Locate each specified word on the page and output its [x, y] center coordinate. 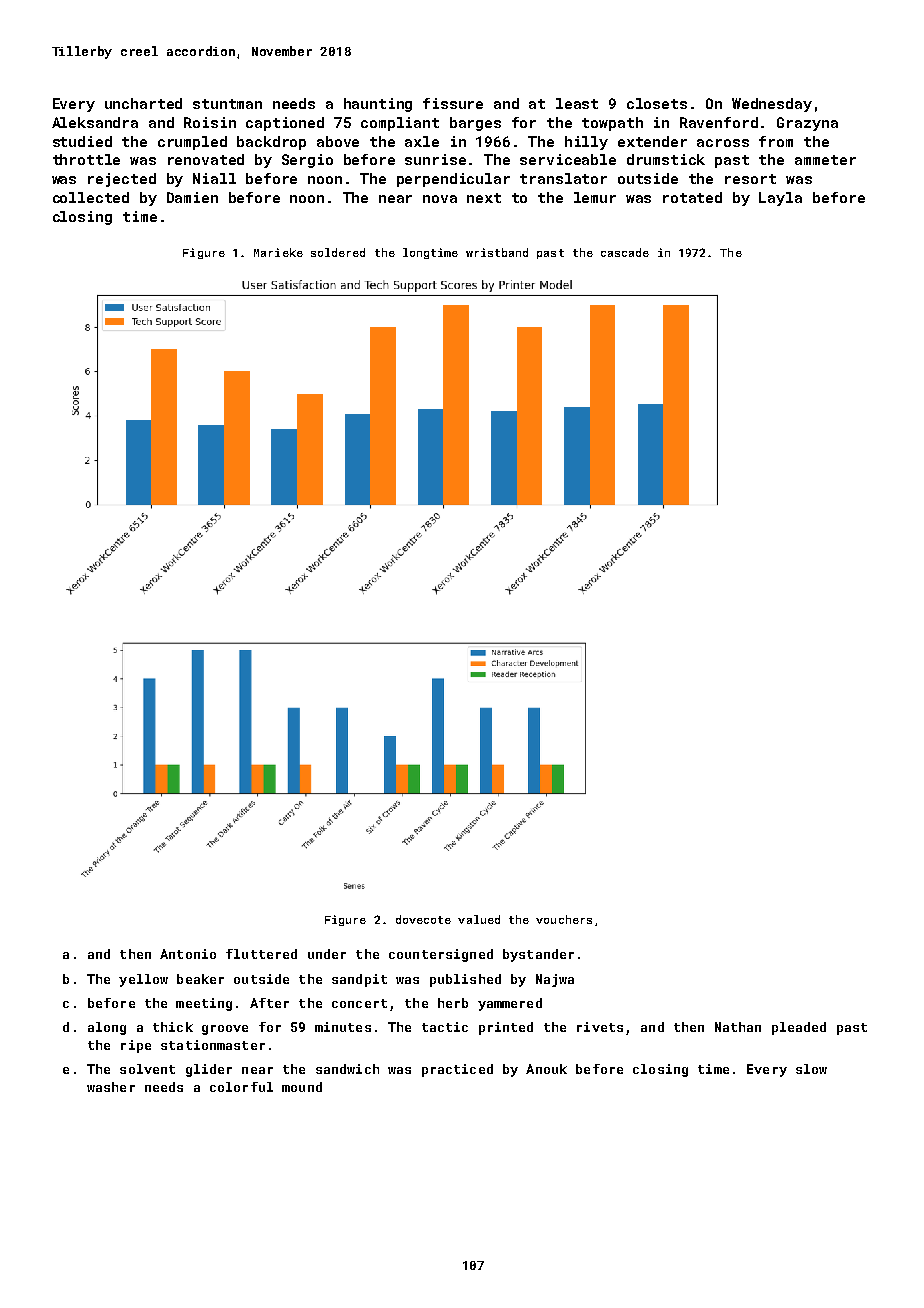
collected [91, 197]
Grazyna [807, 124]
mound [302, 1087]
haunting [378, 105]
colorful [241, 1087]
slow [811, 1069]
